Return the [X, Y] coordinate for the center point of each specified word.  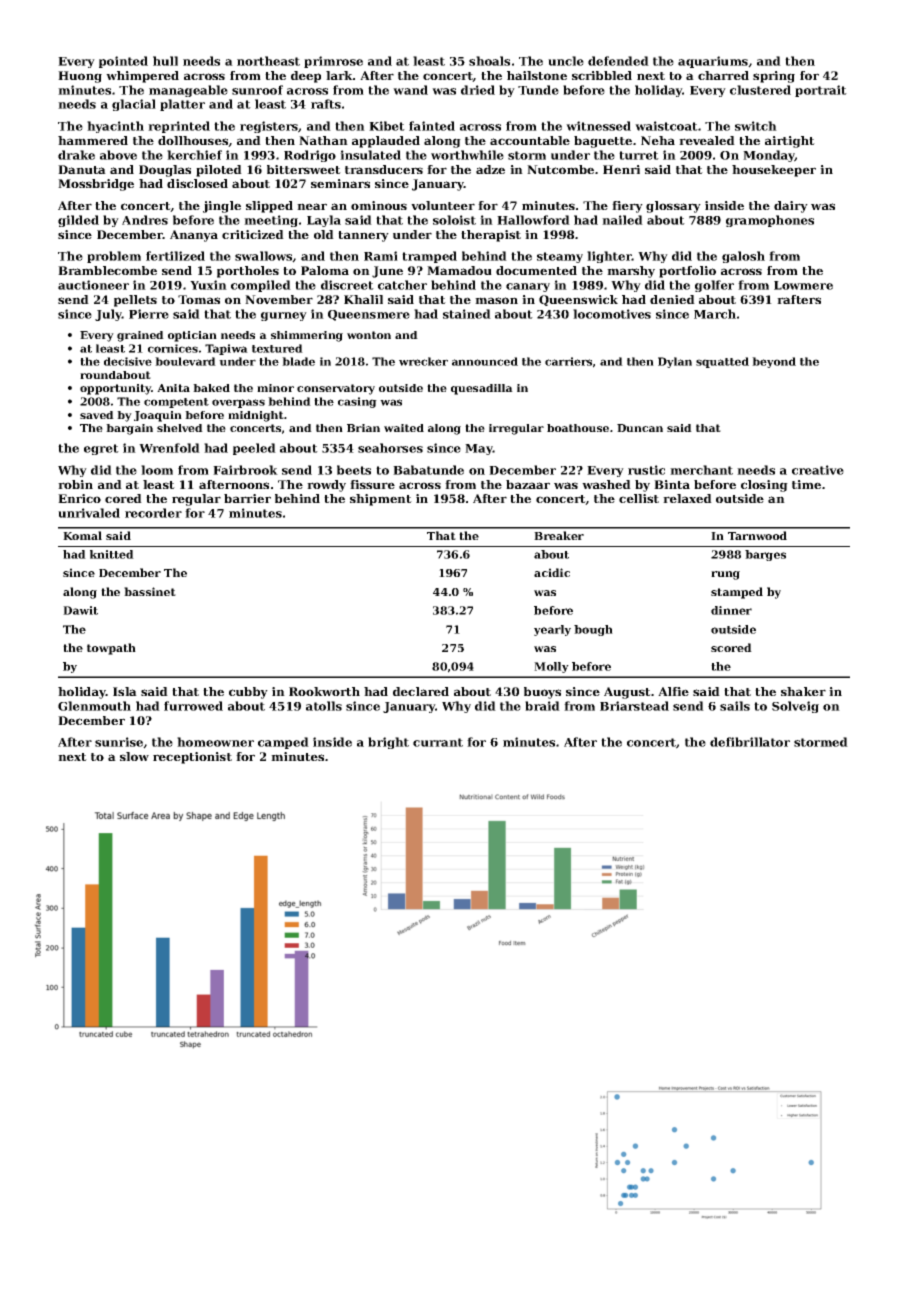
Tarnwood [757, 535]
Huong [80, 77]
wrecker [423, 361]
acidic [552, 572]
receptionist [192, 758]
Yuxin [208, 285]
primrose [333, 62]
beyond [774, 362]
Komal [82, 535]
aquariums [713, 62]
